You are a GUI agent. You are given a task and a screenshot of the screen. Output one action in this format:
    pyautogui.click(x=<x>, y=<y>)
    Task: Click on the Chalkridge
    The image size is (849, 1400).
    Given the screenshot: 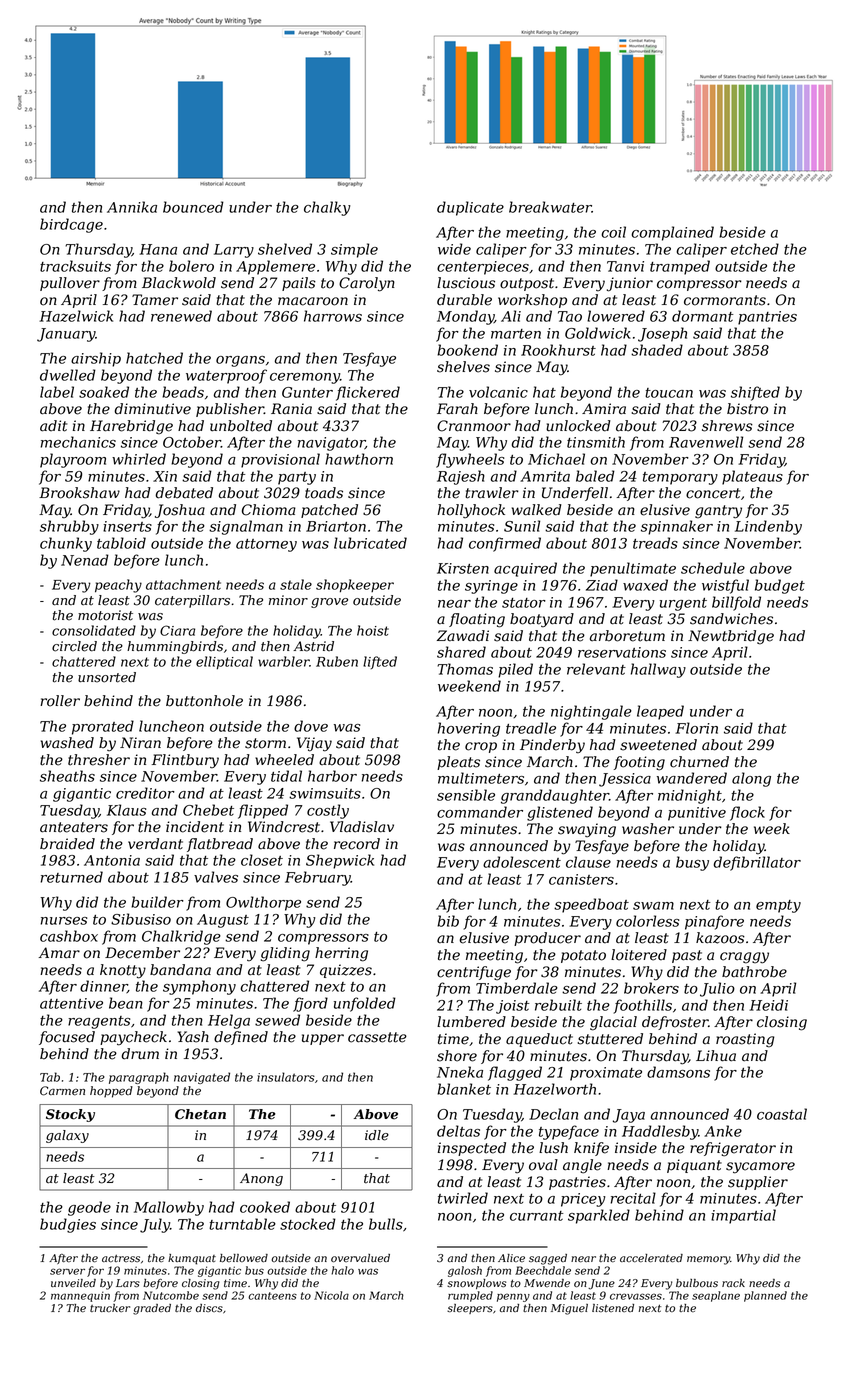 What is the action you would take?
    pyautogui.click(x=181, y=937)
